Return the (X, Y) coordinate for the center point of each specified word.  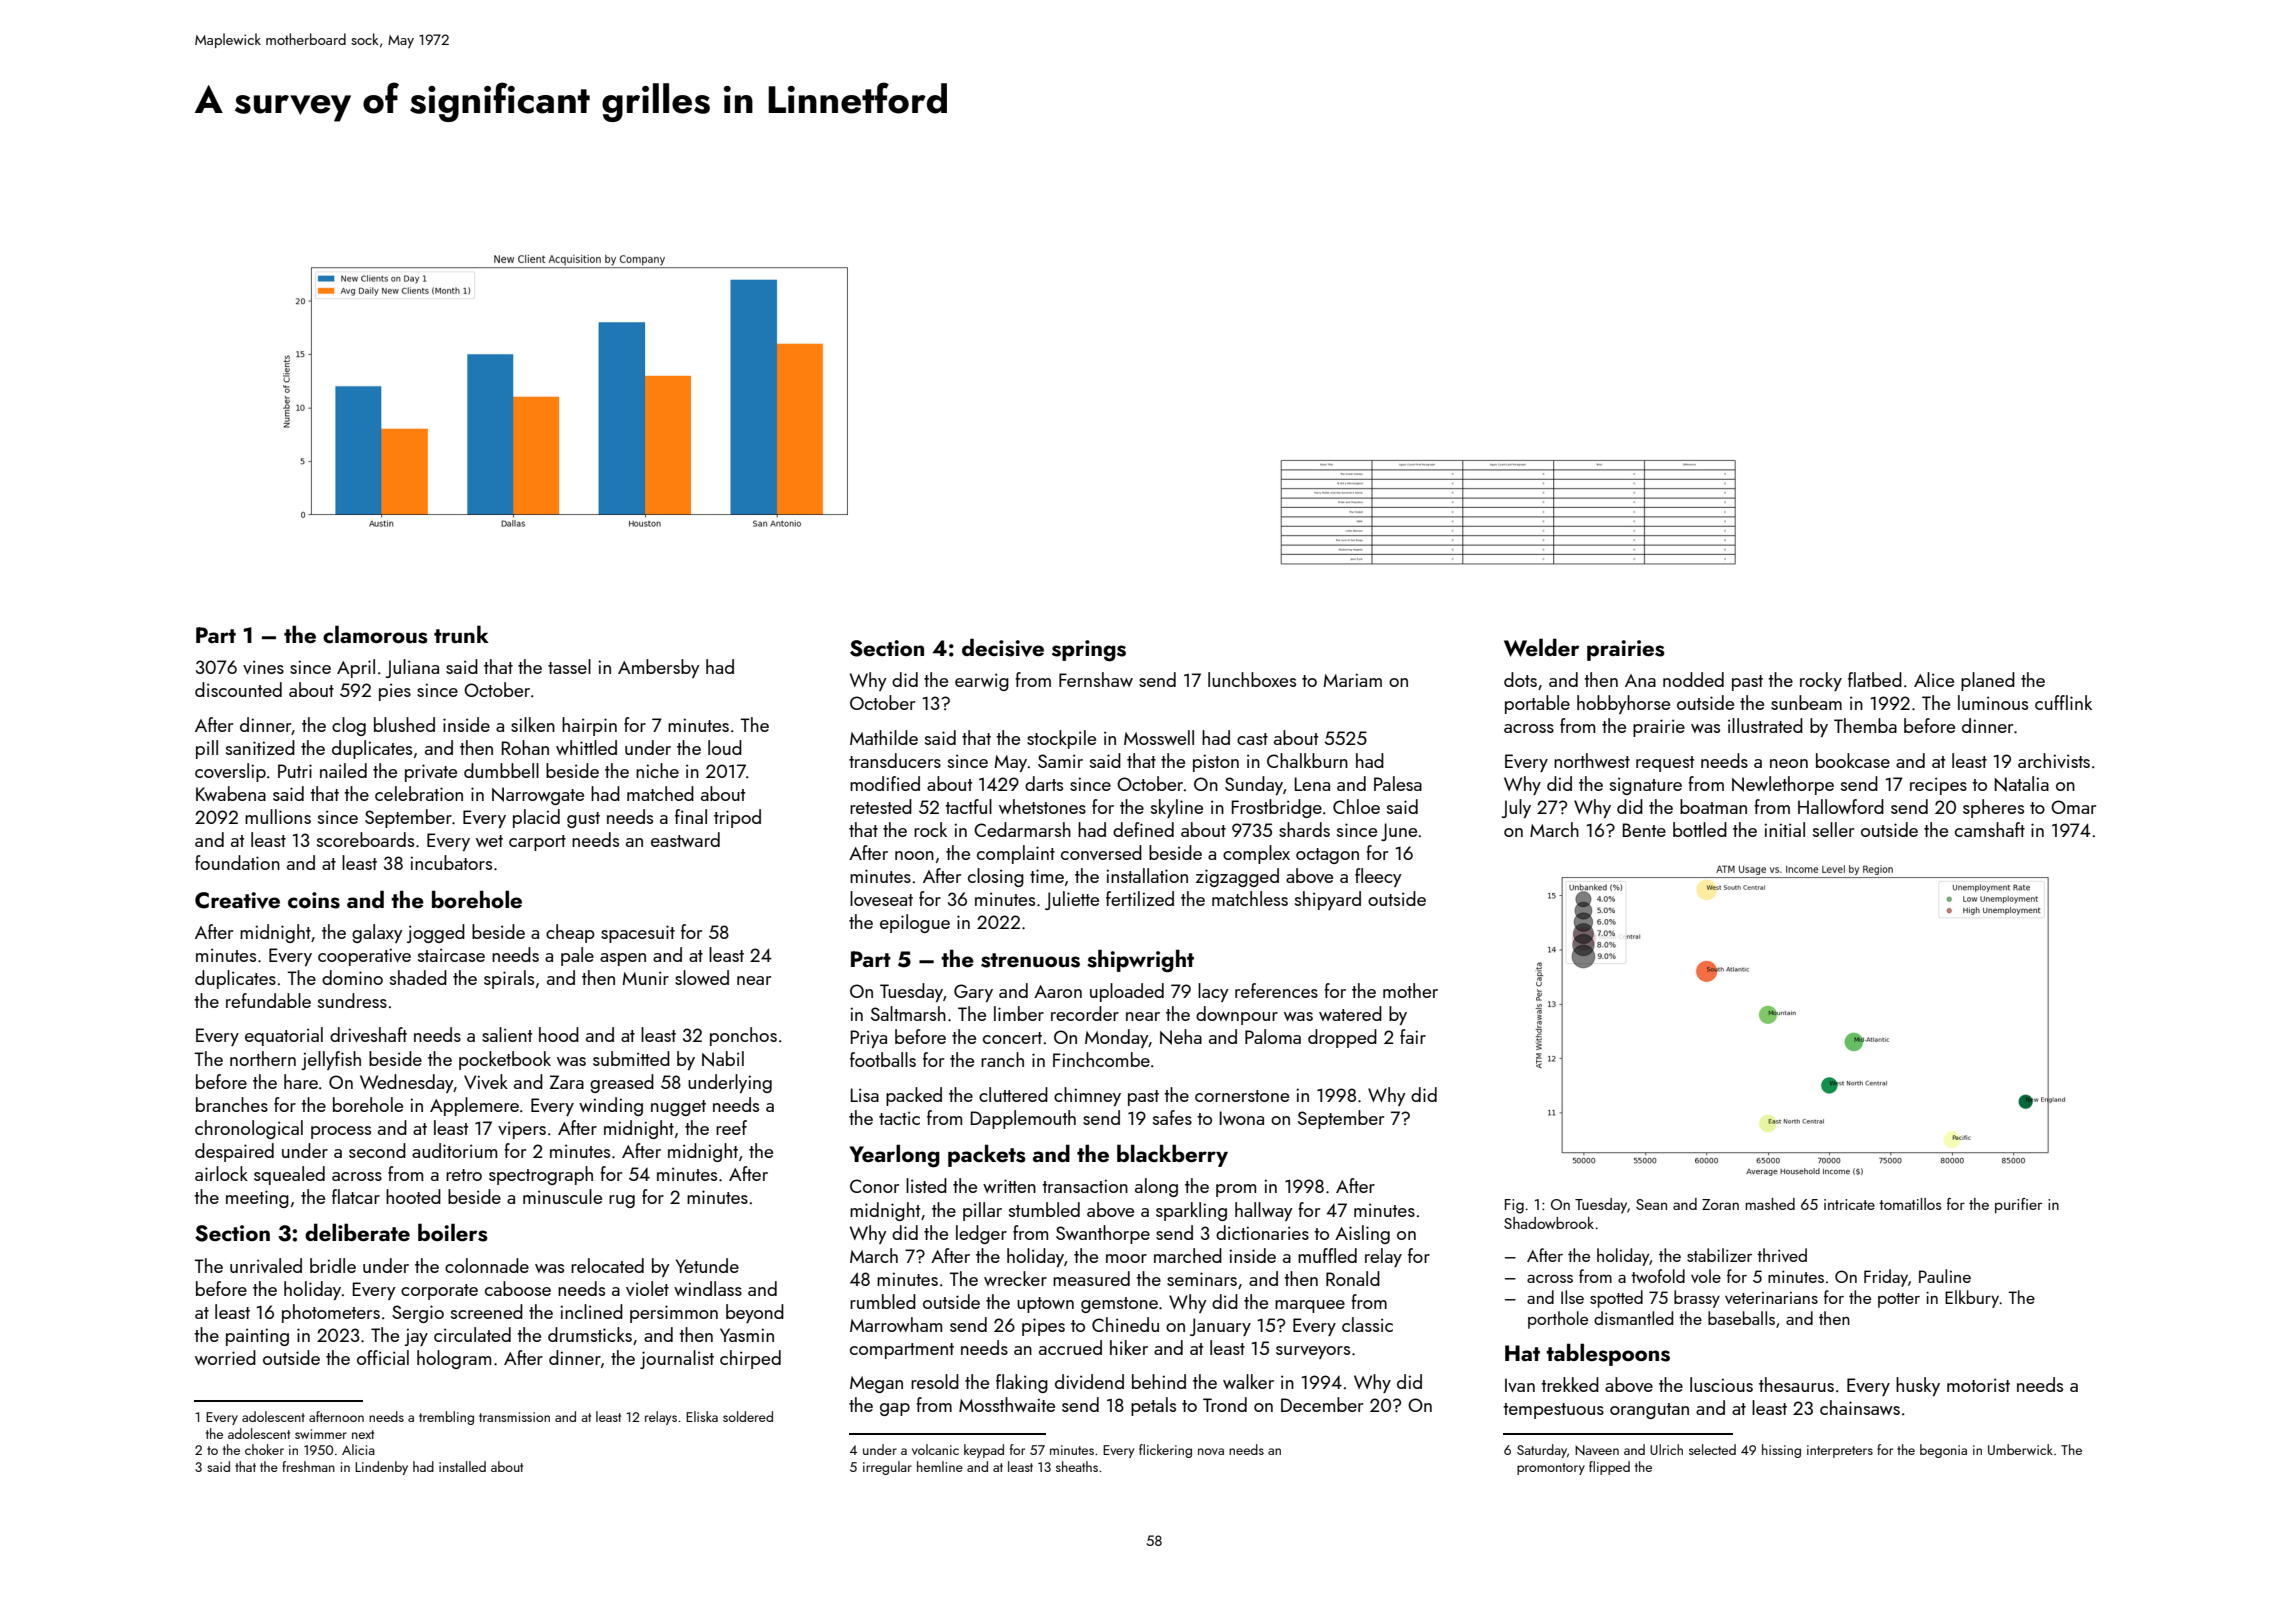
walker (1248, 1381)
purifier (2018, 1206)
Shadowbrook (1549, 1223)
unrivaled (266, 1265)
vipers (522, 1130)
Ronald (1353, 1278)
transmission (514, 1417)
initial (1784, 829)
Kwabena (231, 793)
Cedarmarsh (1022, 829)
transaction (1085, 1186)
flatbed (1875, 679)
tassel (569, 666)
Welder (1541, 647)
